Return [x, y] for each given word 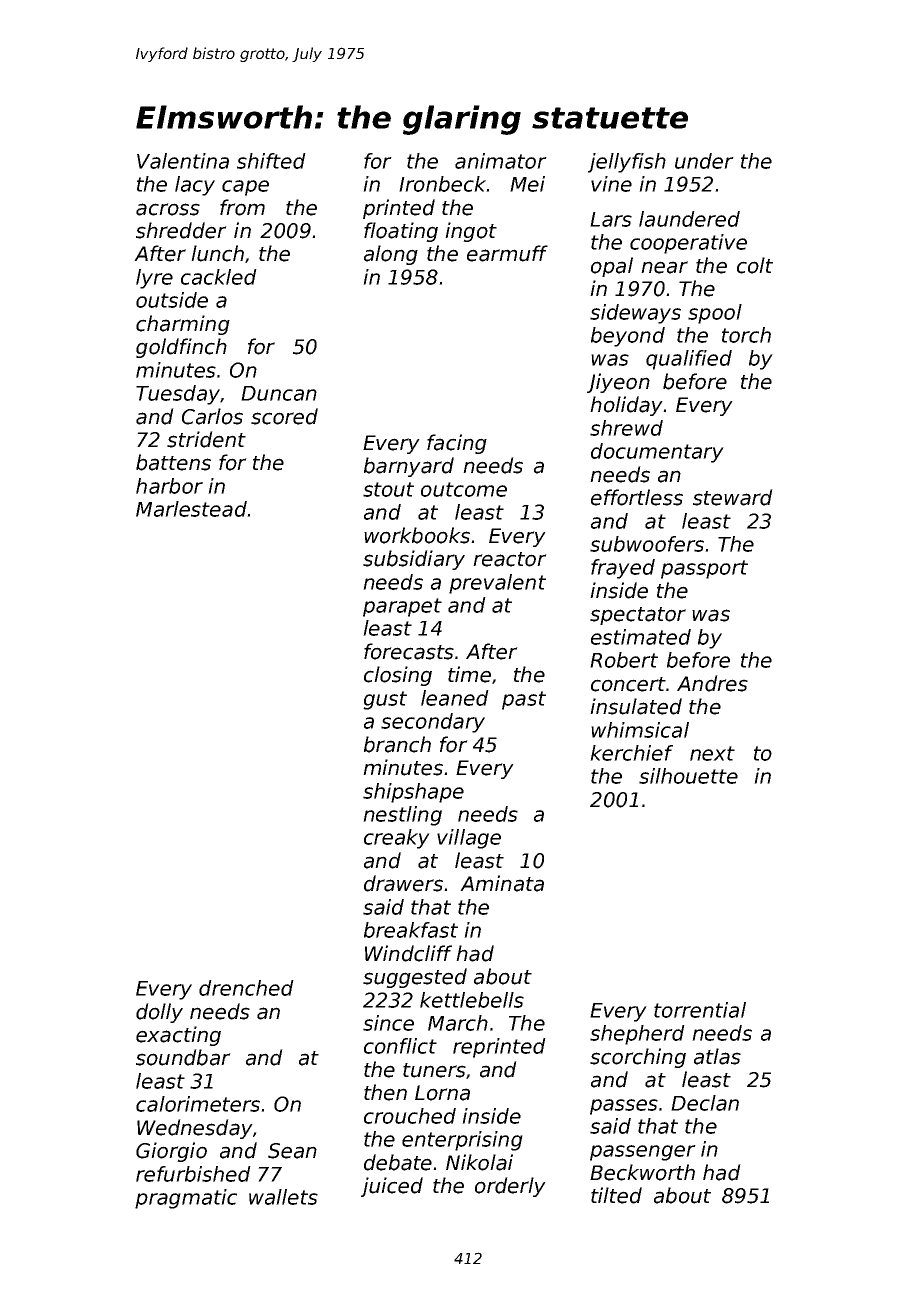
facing [457, 444]
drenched [246, 988]
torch [746, 335]
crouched [410, 1116]
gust [385, 700]
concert [628, 684]
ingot [471, 232]
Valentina [183, 161]
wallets [283, 1197]
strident [206, 439]
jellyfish [627, 163]
